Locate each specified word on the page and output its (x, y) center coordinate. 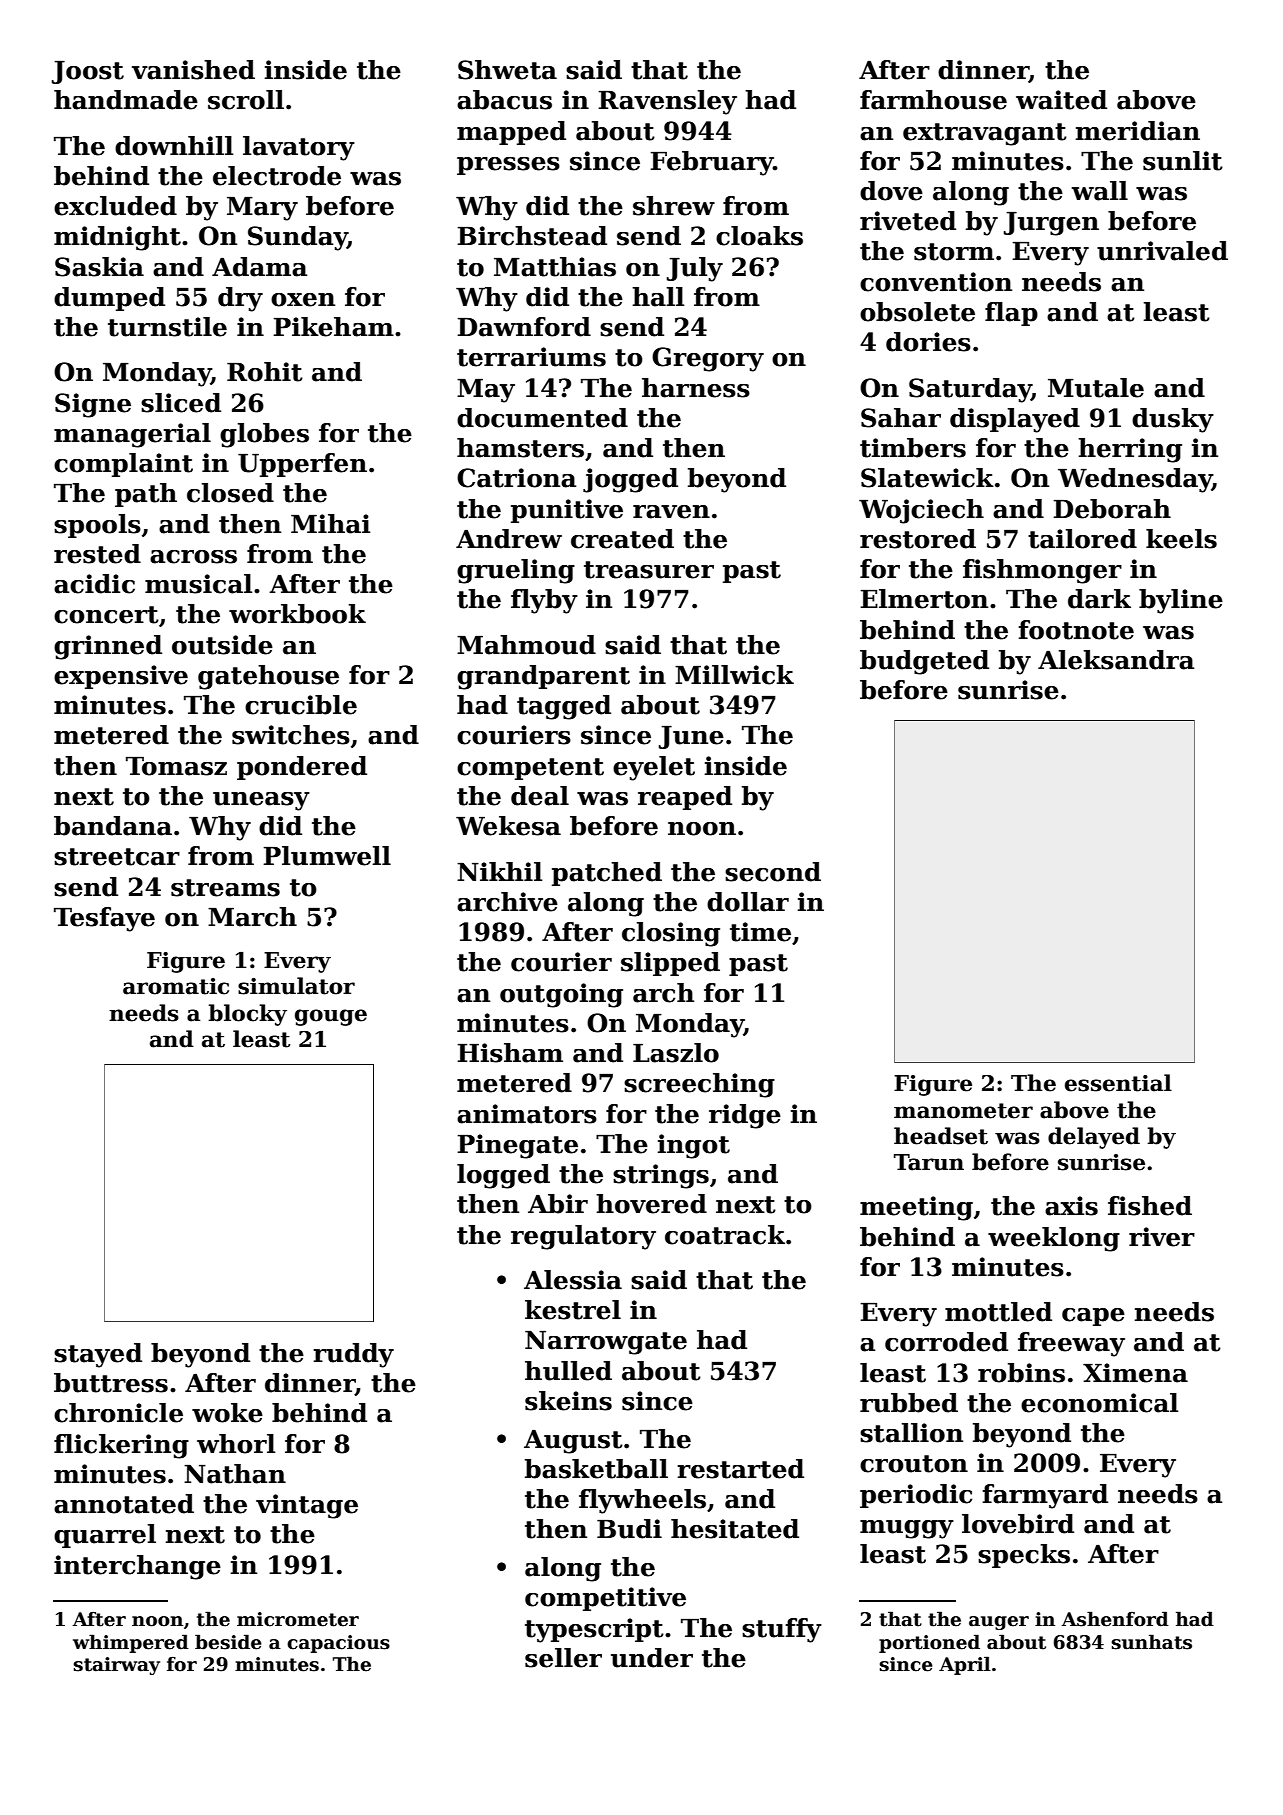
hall (658, 297)
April (965, 1665)
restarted (740, 1469)
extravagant (985, 134)
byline (1181, 601)
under (652, 1658)
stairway (116, 1666)
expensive (121, 677)
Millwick (734, 675)
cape (1093, 1317)
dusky (1173, 420)
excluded (115, 206)
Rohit (265, 372)
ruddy (353, 1355)
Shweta (507, 70)
